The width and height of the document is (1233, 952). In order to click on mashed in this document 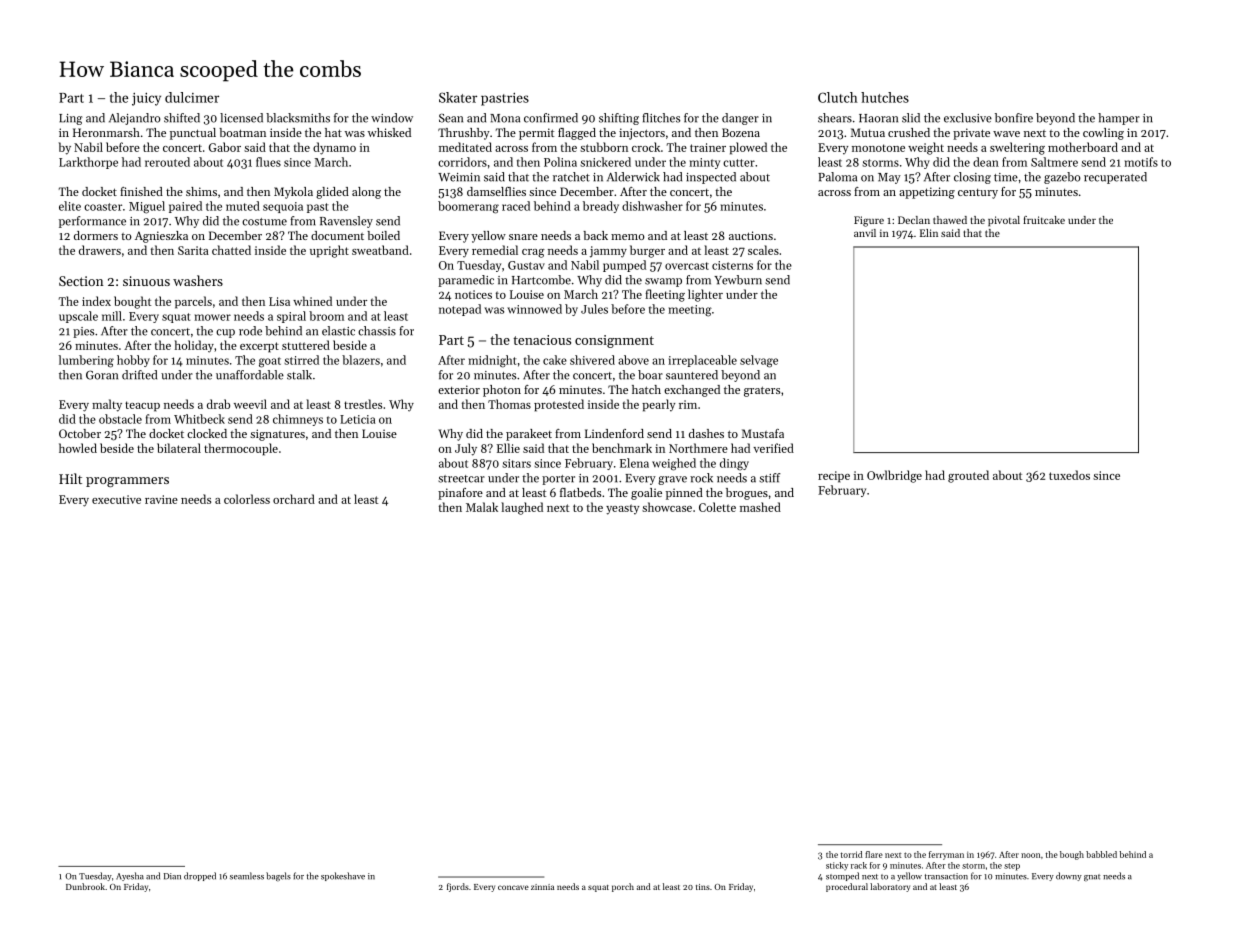, I will do `click(760, 507)`.
